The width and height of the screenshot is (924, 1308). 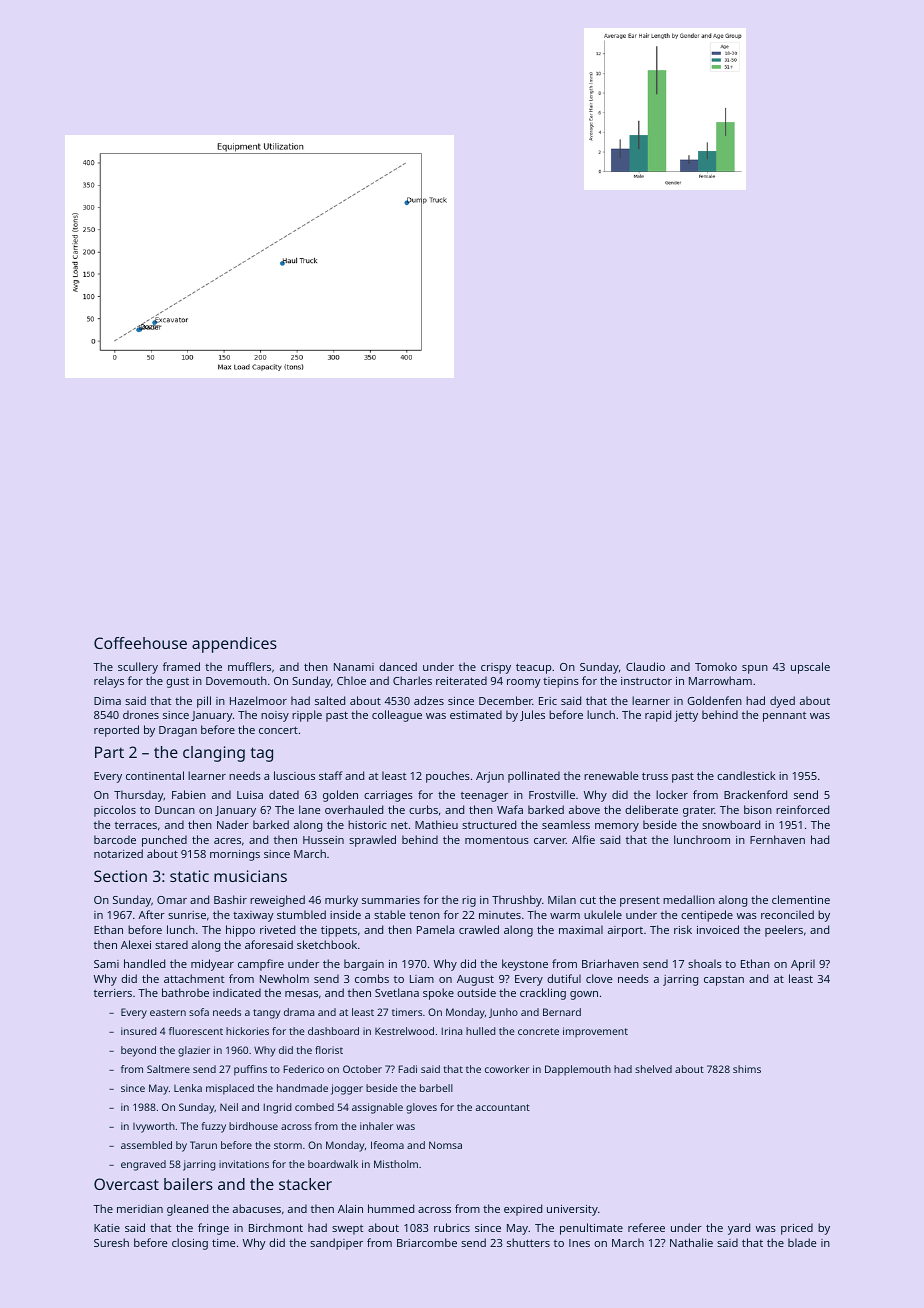 I want to click on shelved, so click(x=653, y=1069).
